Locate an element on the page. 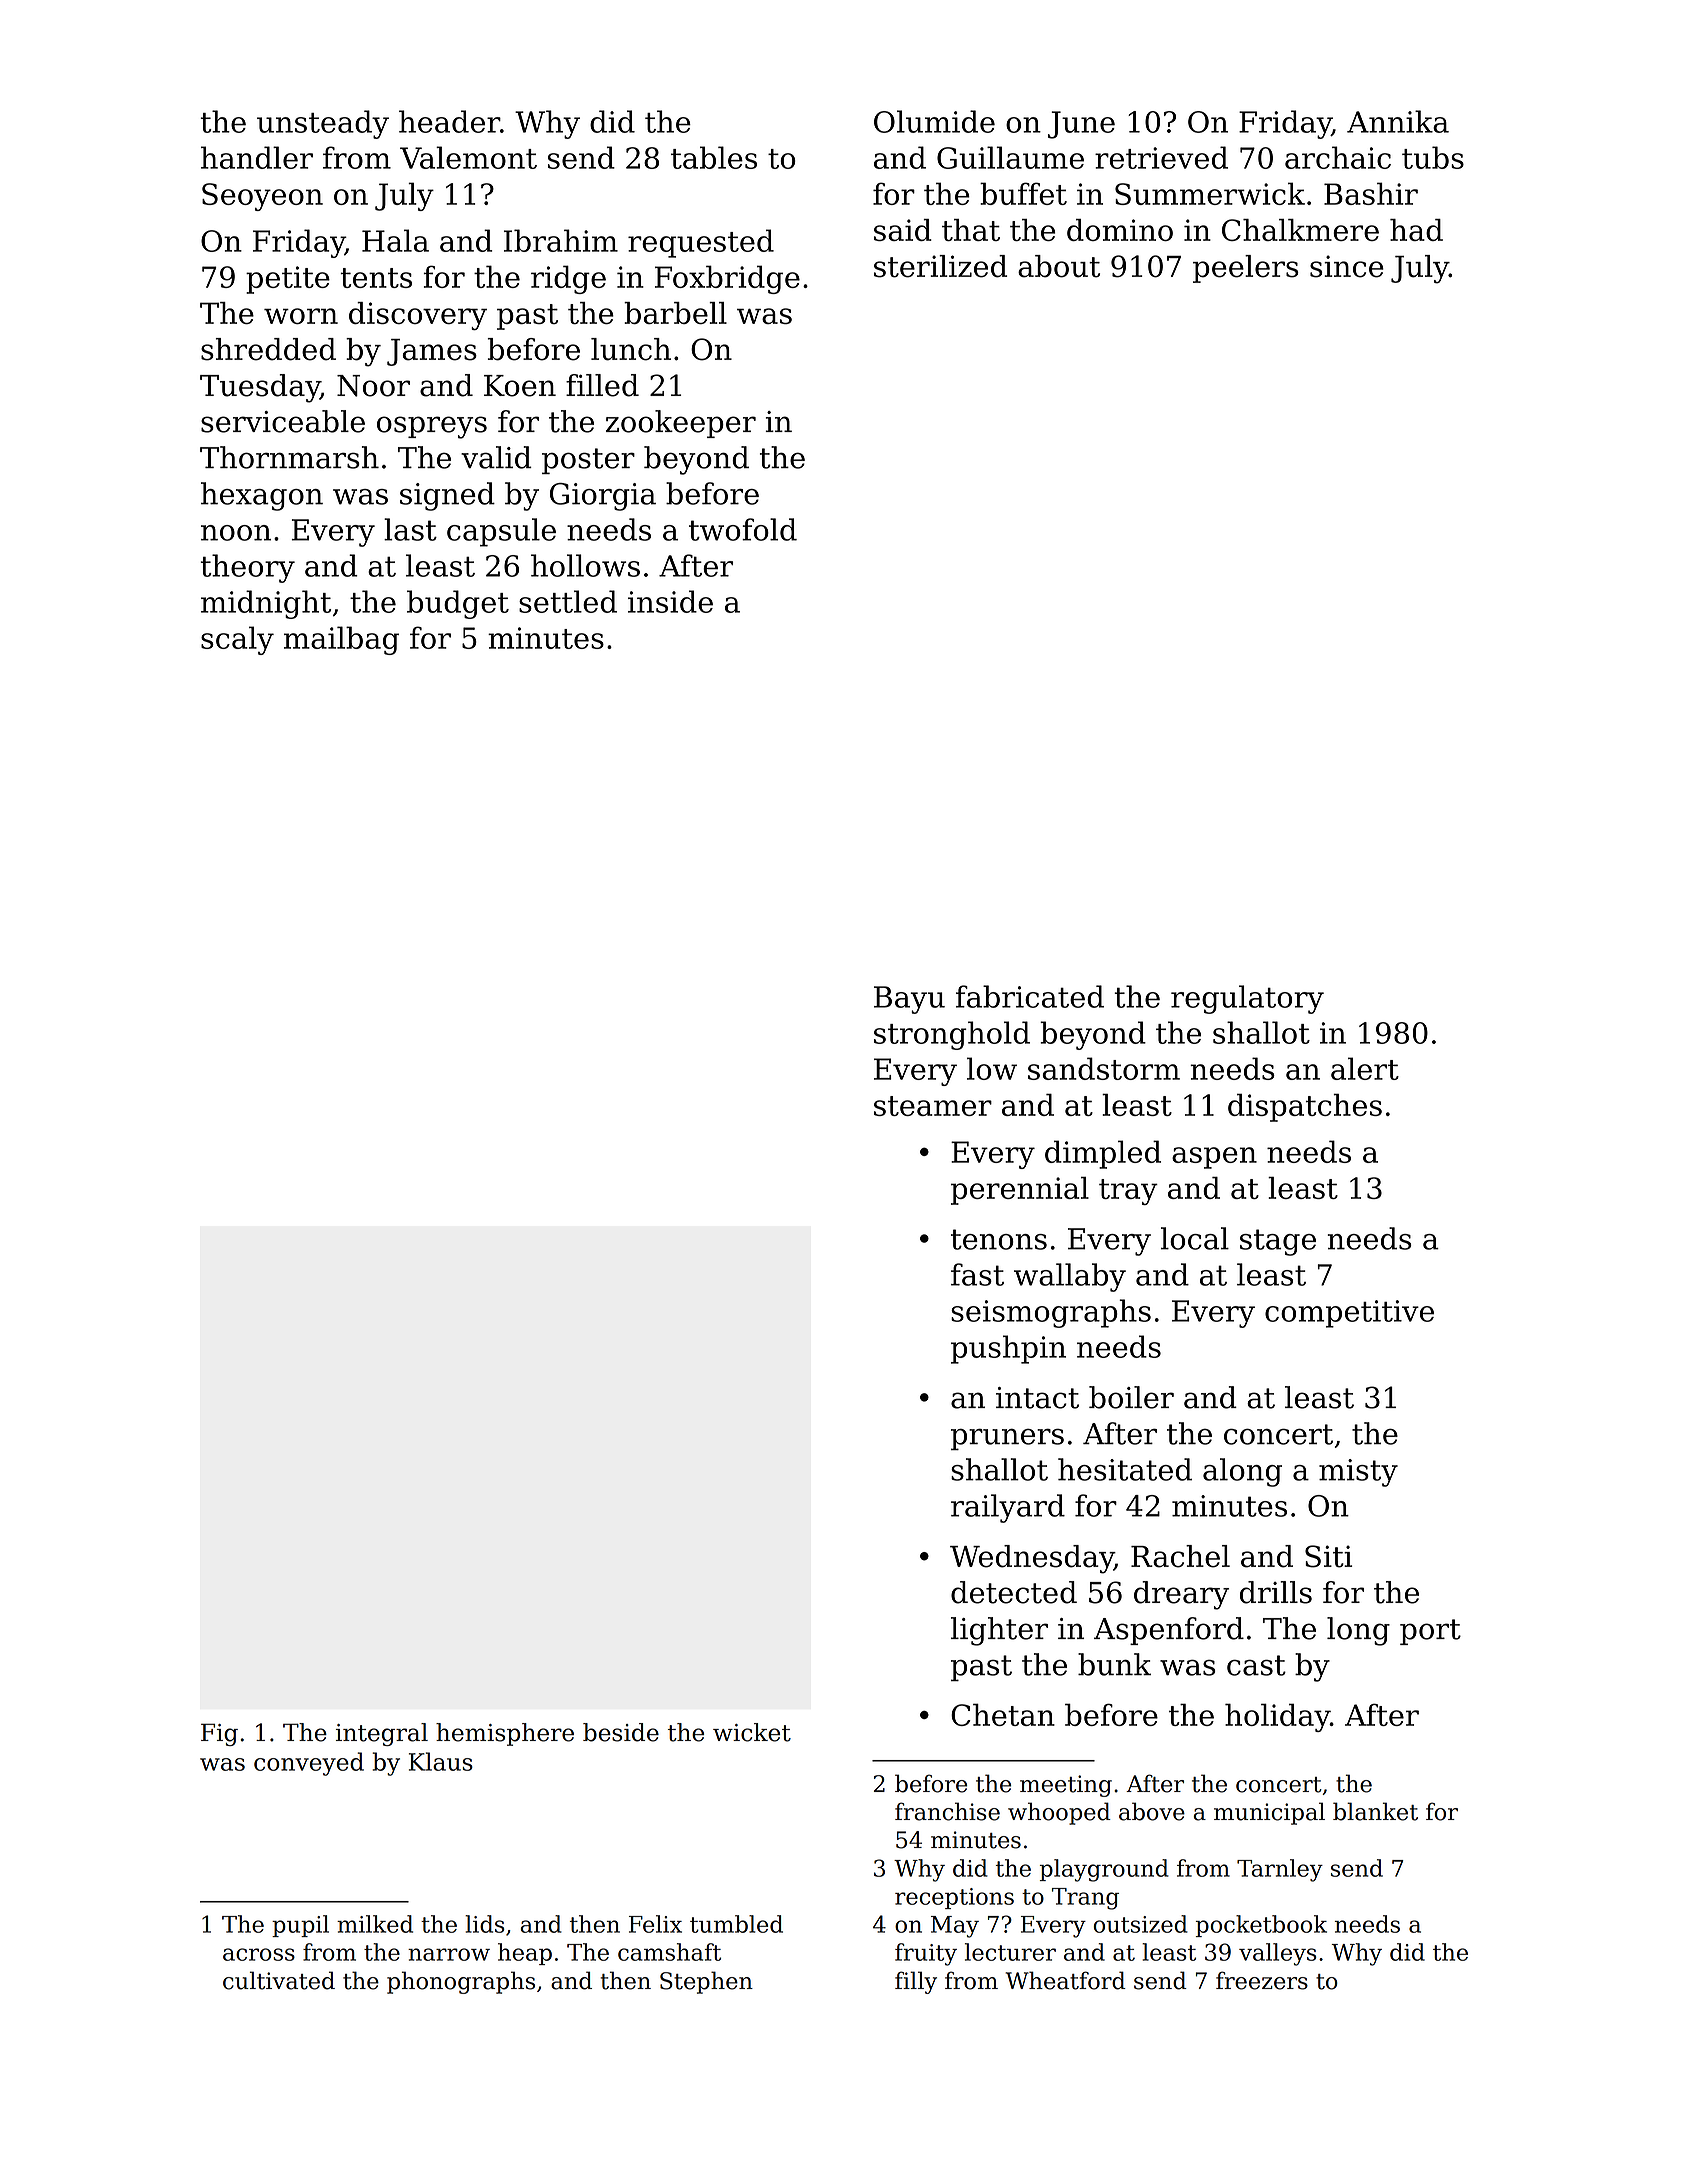 The image size is (1683, 2178). hemisphere is located at coordinates (505, 1734).
